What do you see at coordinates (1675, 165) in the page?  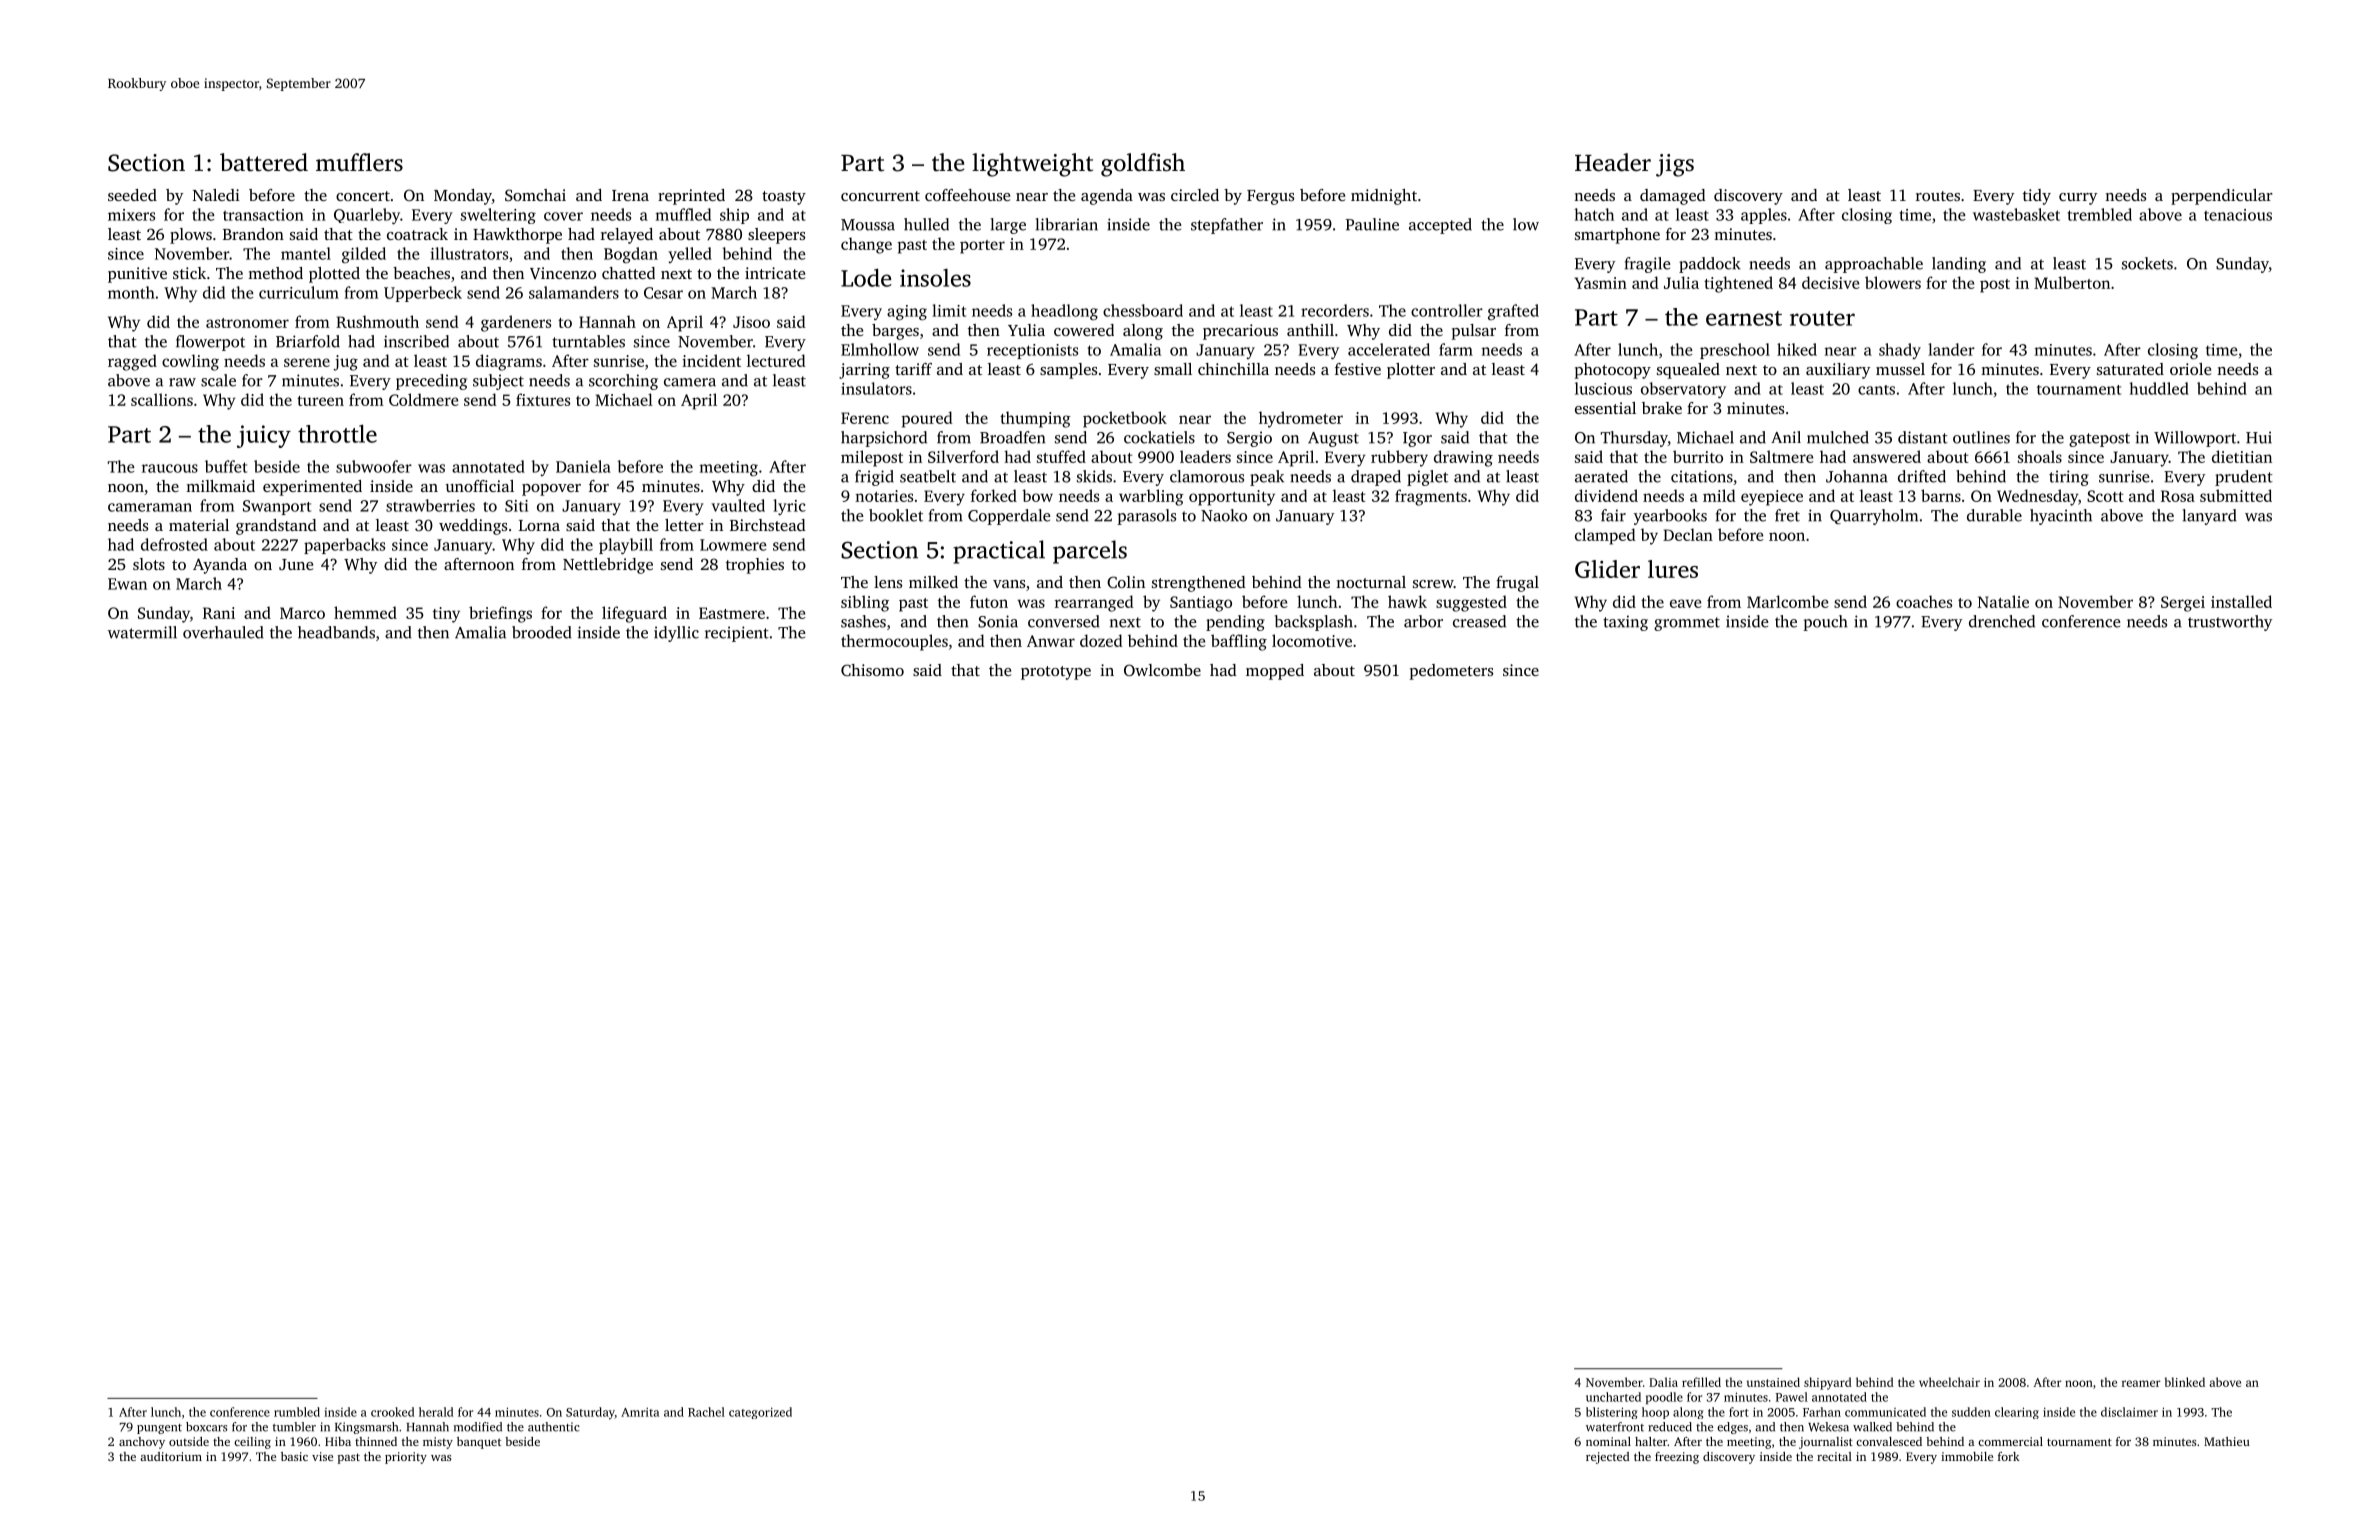 I see `jigs` at bounding box center [1675, 165].
